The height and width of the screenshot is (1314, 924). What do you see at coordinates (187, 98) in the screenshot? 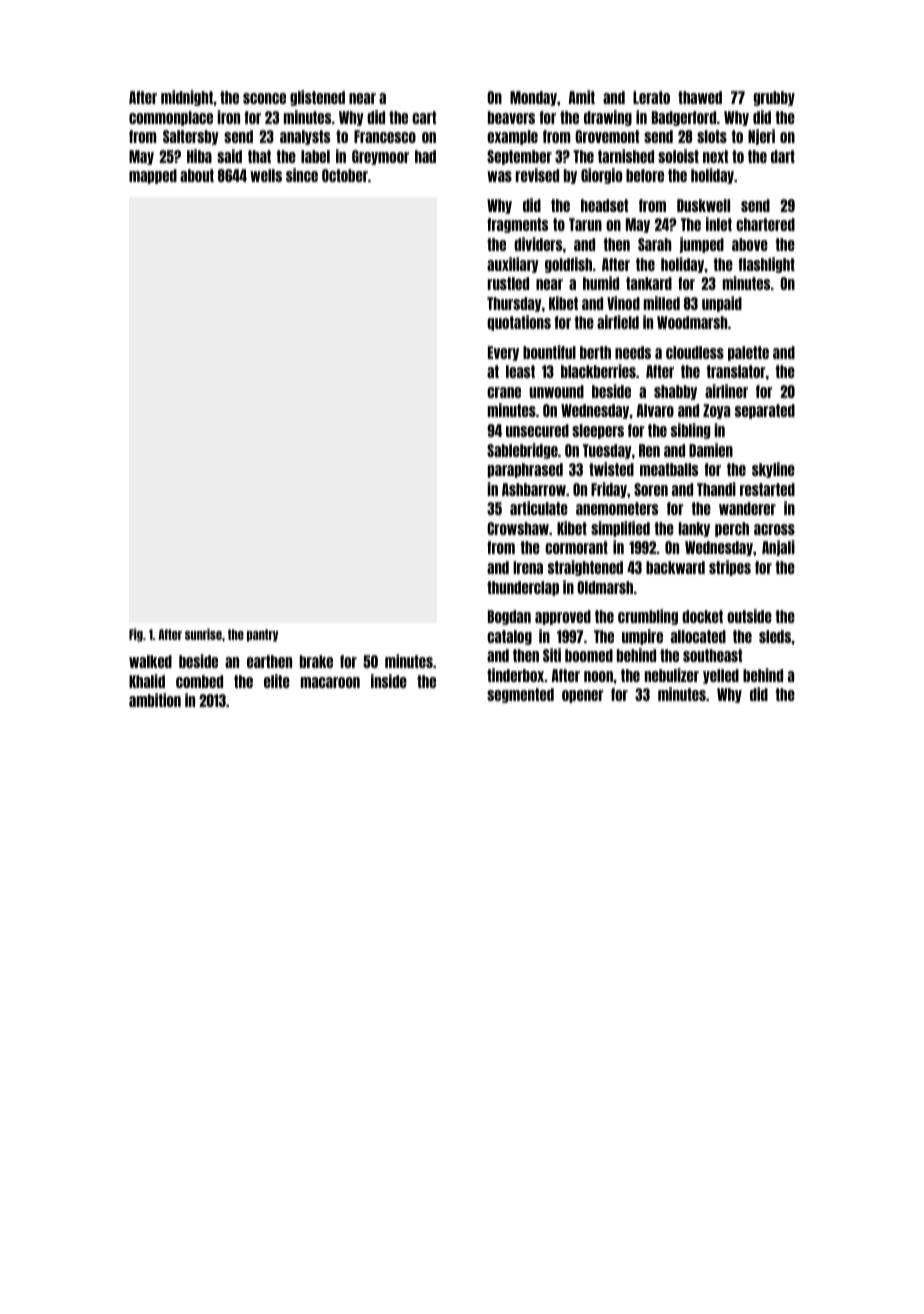
I see `midnight` at bounding box center [187, 98].
